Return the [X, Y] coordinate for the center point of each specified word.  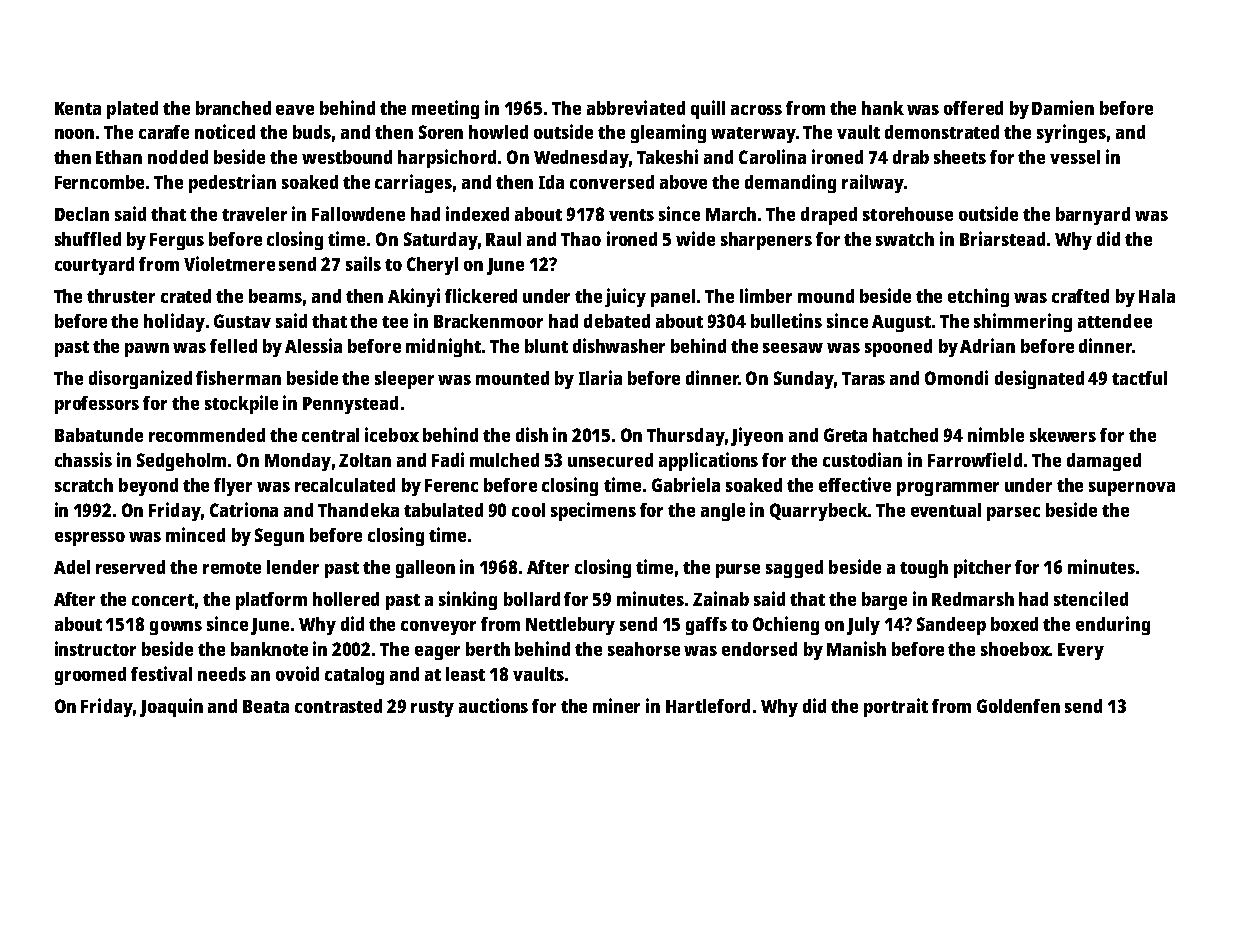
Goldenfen [1018, 706]
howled [498, 132]
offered [973, 108]
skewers [1063, 435]
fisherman [238, 377]
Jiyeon [757, 436]
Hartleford [708, 706]
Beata [266, 706]
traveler [254, 214]
